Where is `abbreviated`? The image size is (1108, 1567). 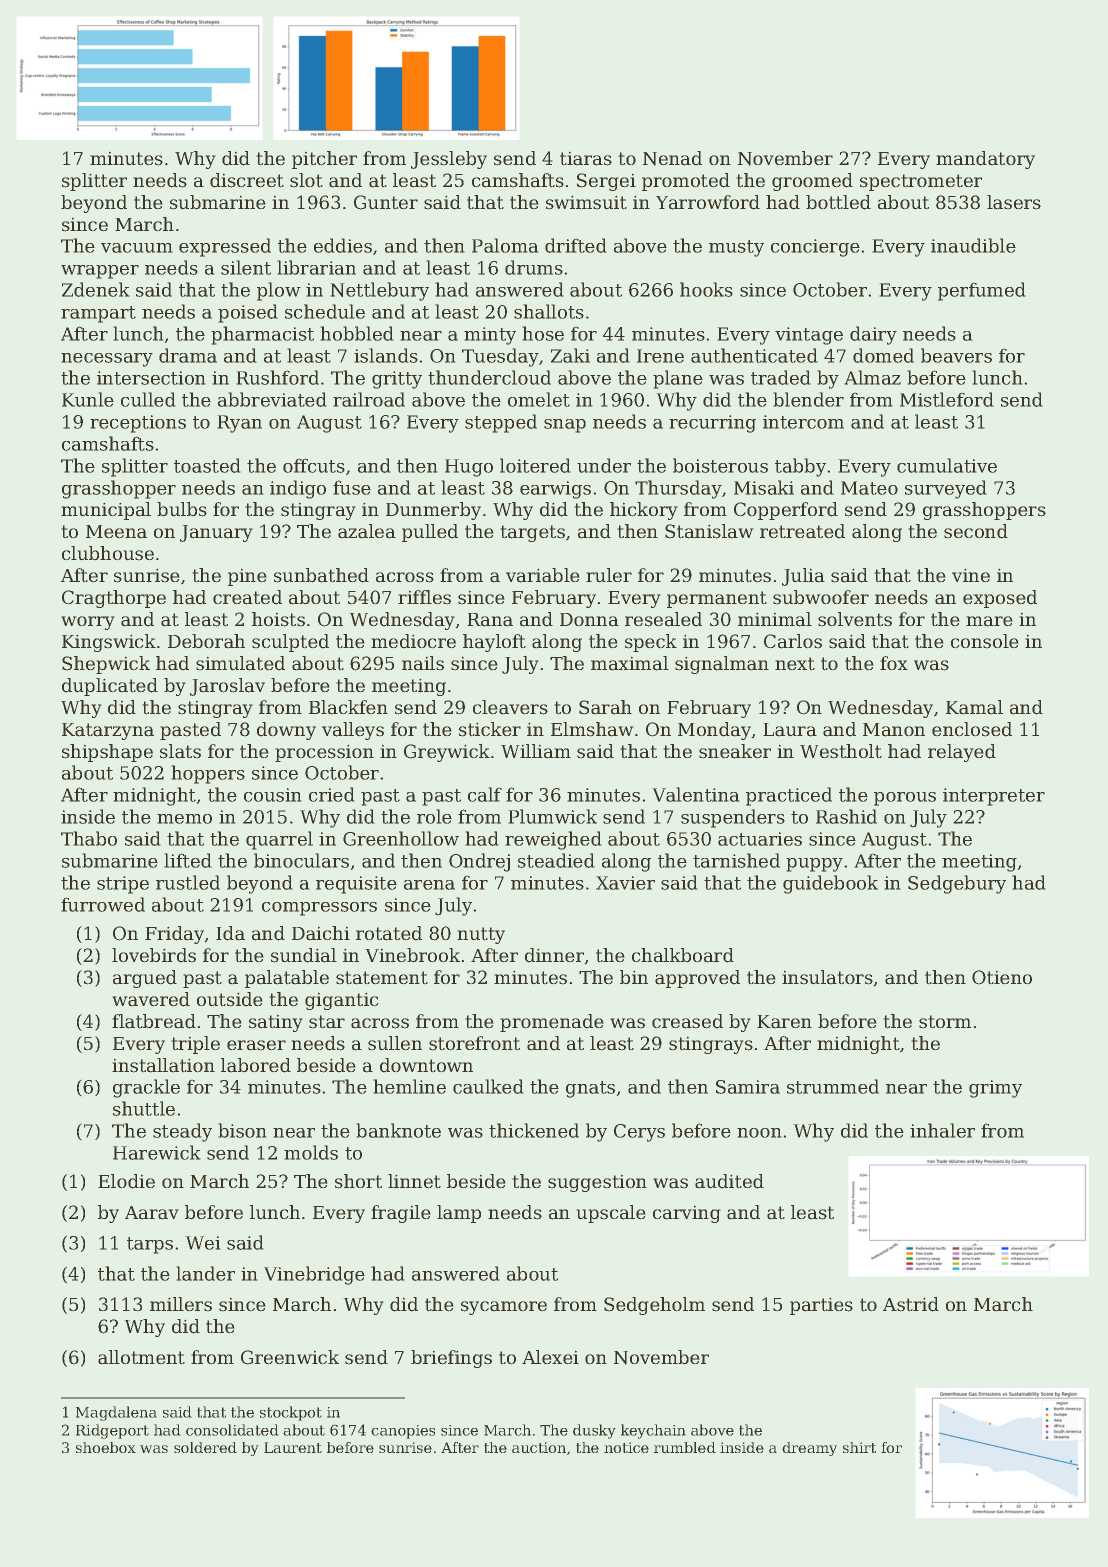
abbreviated is located at coordinates (272, 399).
